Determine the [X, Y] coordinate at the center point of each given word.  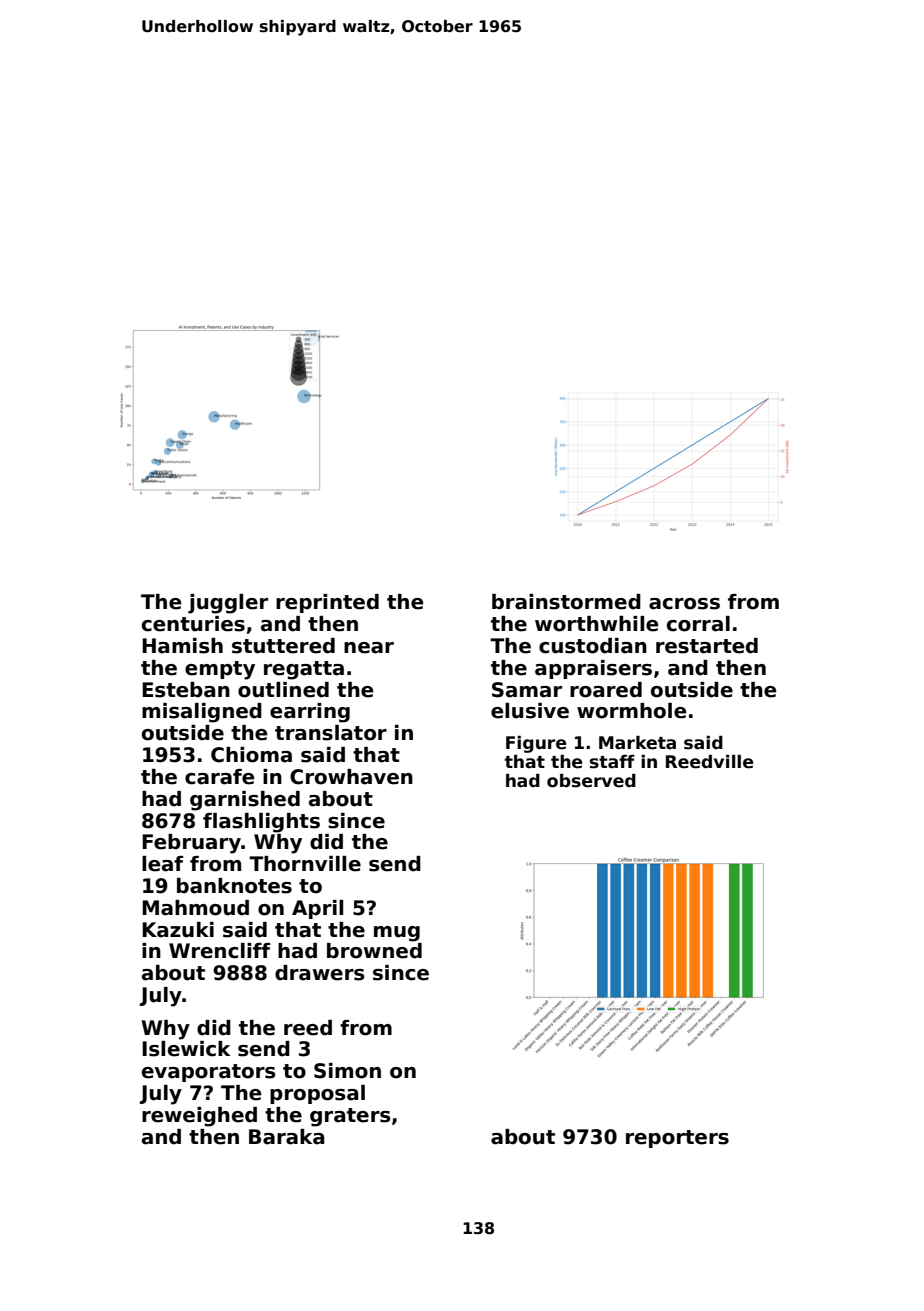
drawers [320, 973]
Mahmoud [195, 908]
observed [591, 781]
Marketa [637, 743]
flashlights [261, 823]
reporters [677, 1139]
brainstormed [566, 602]
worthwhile [596, 624]
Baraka [286, 1137]
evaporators [209, 1073]
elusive [530, 711]
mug [397, 934]
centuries [193, 624]
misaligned [202, 713]
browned [374, 951]
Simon [347, 1071]
